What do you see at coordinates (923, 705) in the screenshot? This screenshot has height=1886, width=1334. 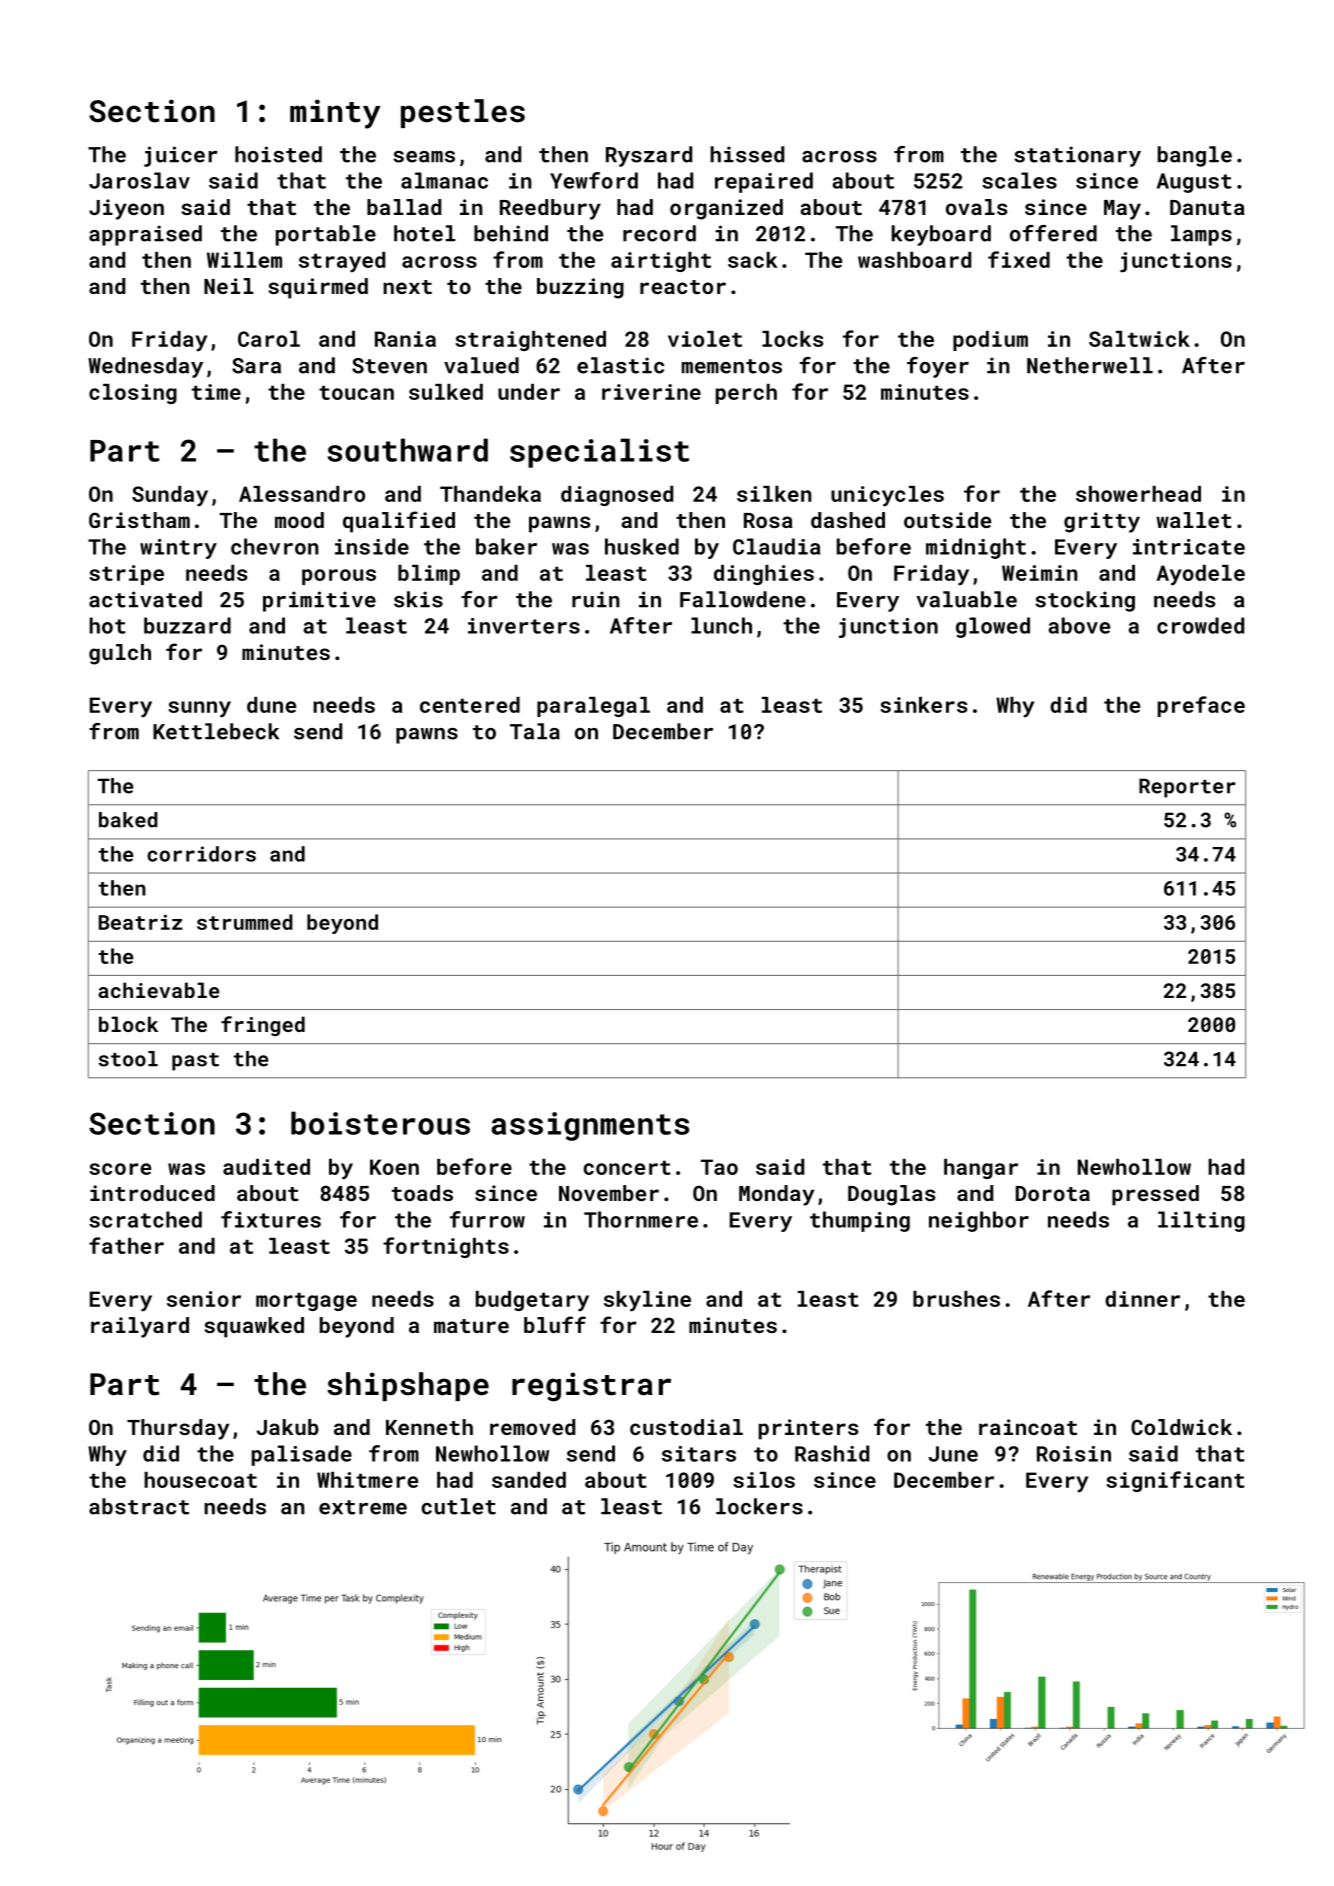 I see `sinkers` at bounding box center [923, 705].
